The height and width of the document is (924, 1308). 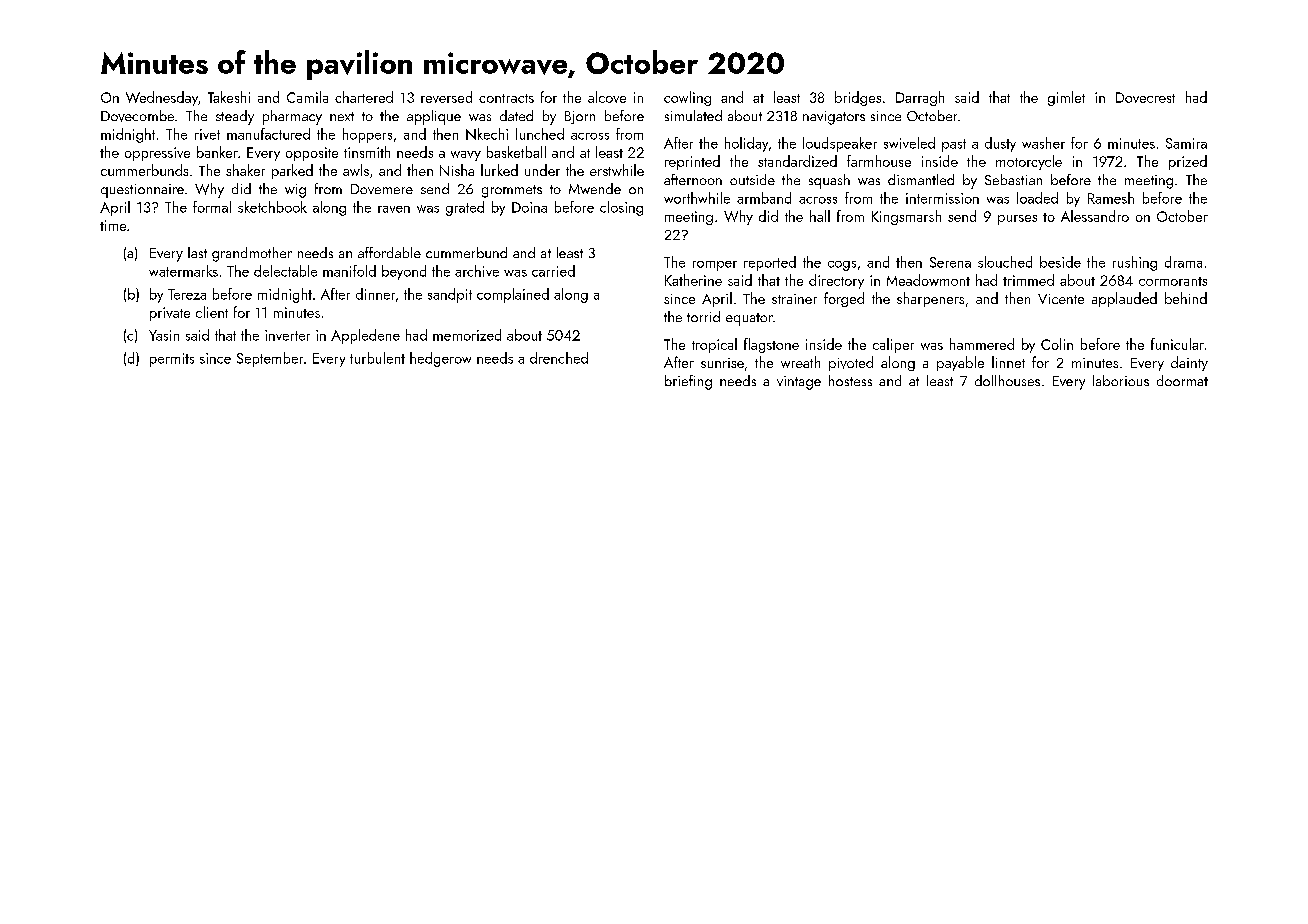 I want to click on briefing, so click(x=688, y=382).
